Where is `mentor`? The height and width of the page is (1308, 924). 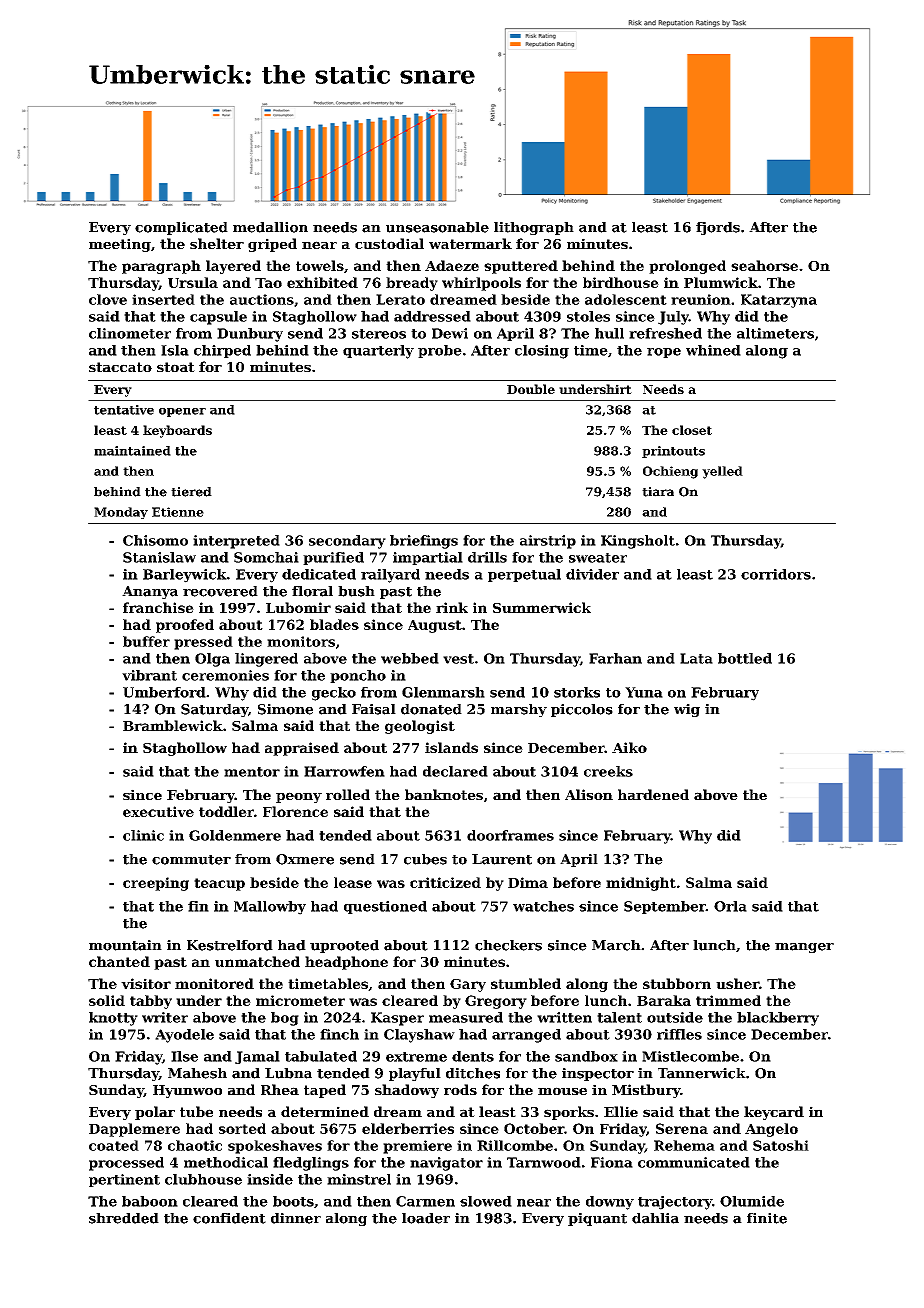
mentor is located at coordinates (252, 772).
